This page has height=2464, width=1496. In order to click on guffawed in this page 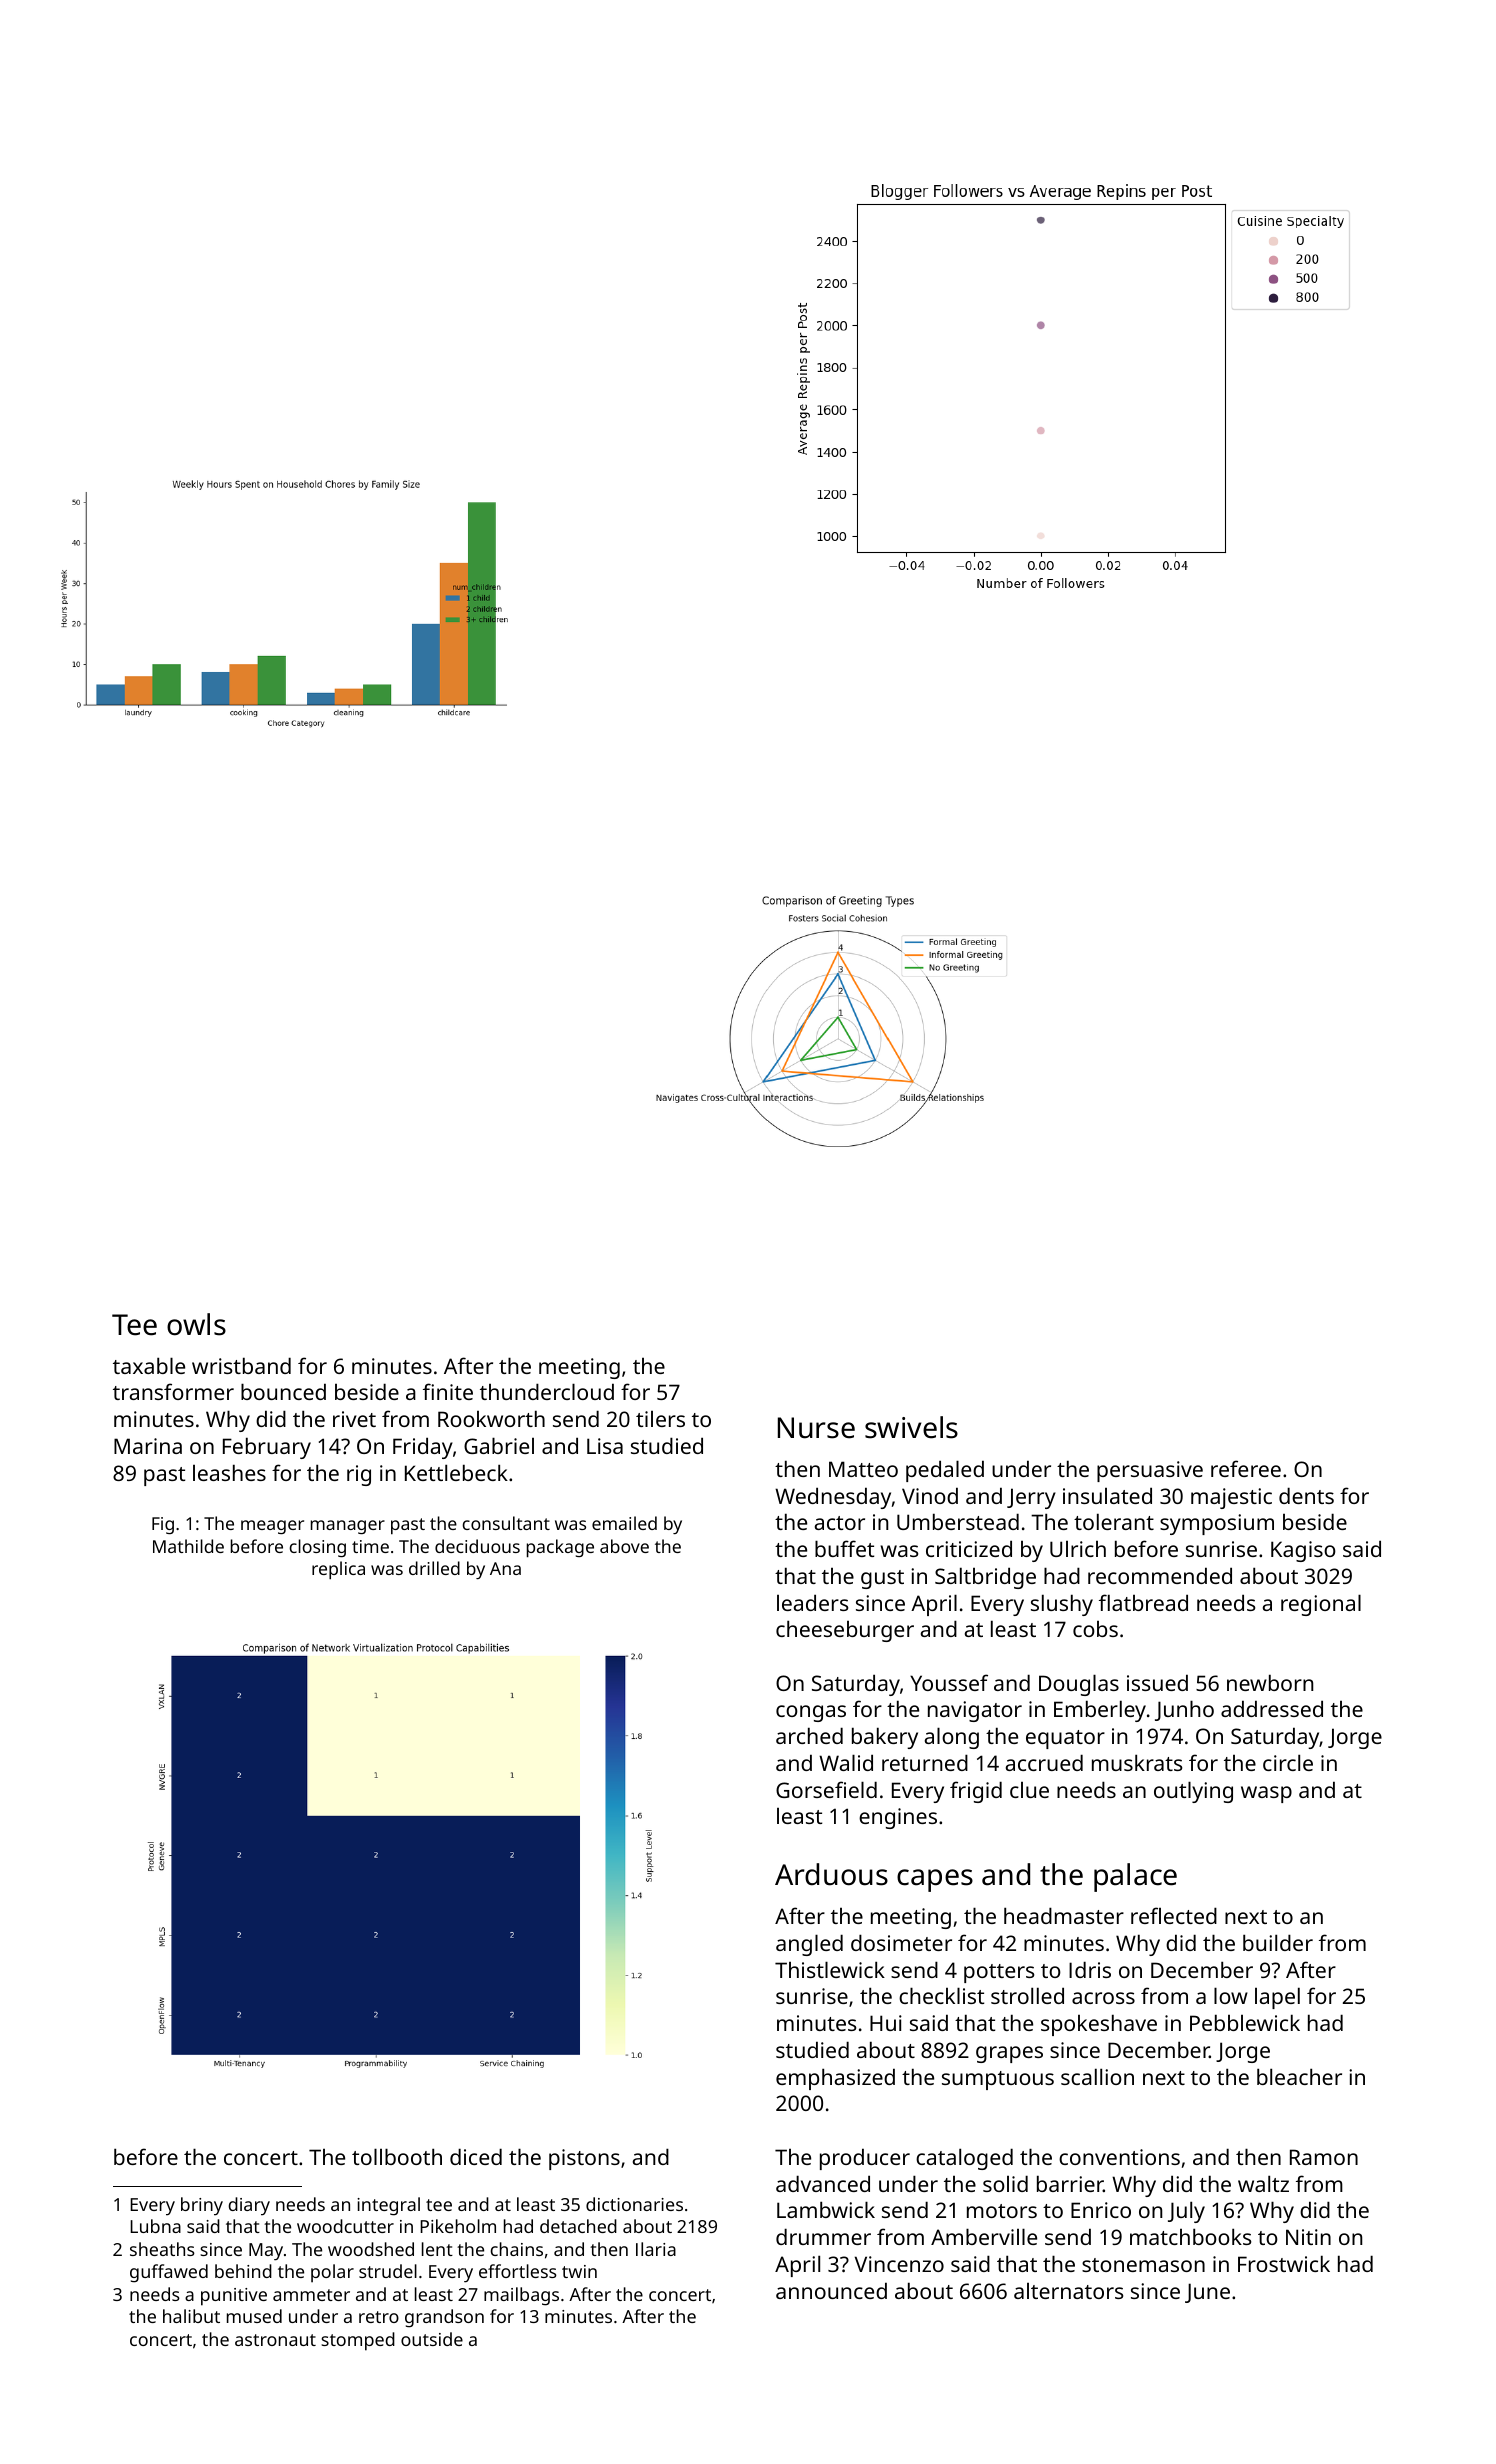, I will do `click(169, 2273)`.
